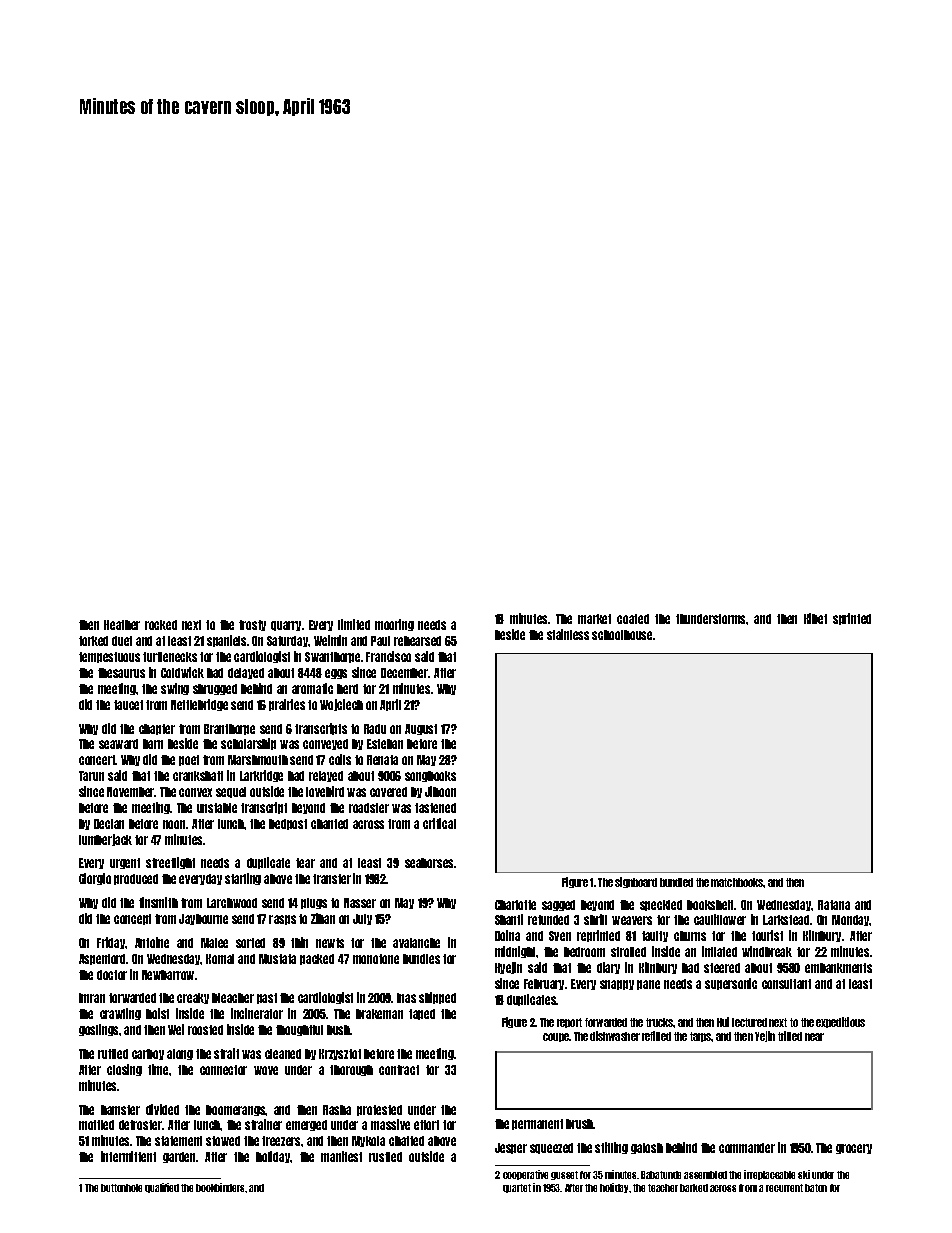 The image size is (952, 1233). What do you see at coordinates (385, 1157) in the screenshot?
I see `rustled` at bounding box center [385, 1157].
